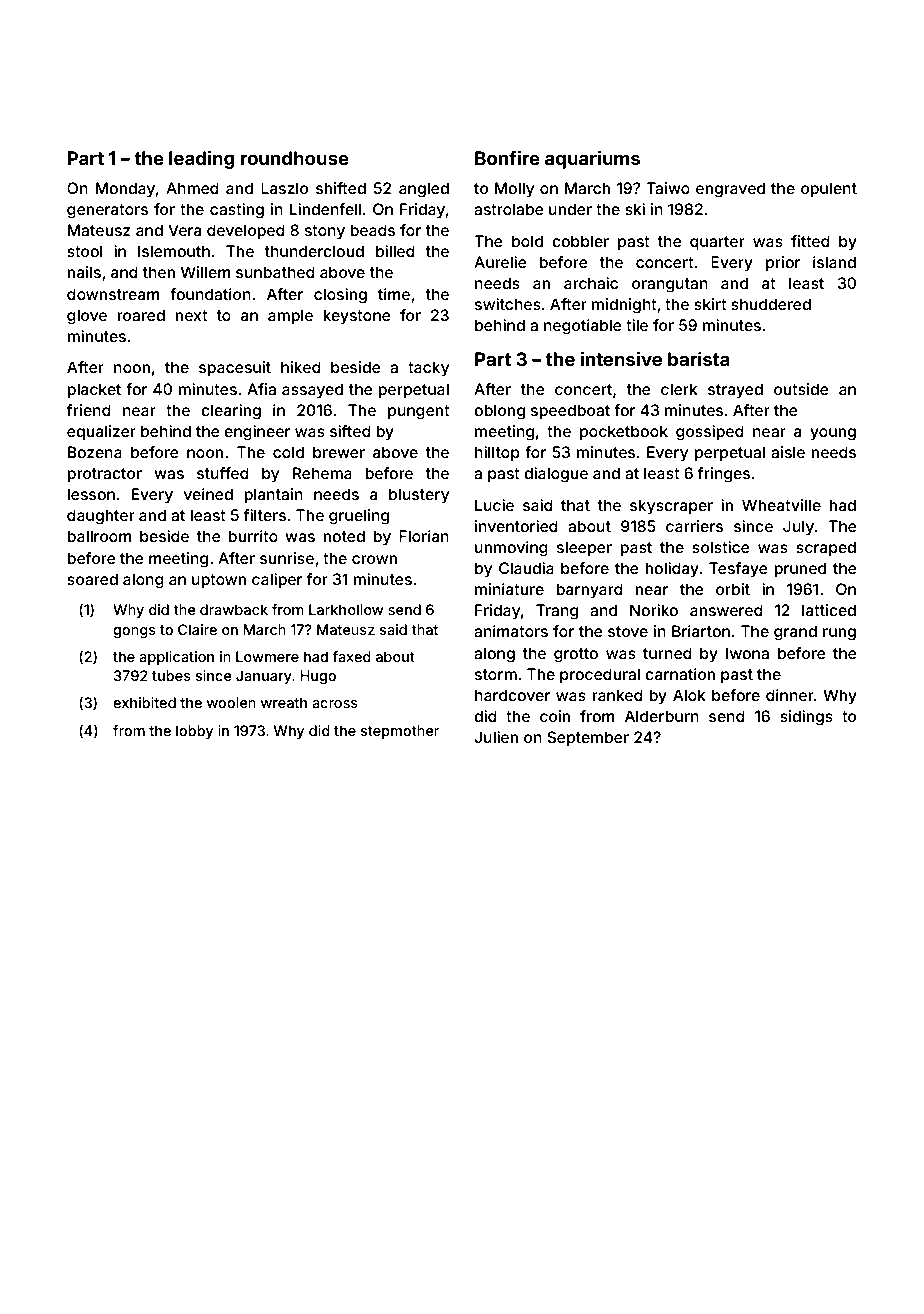 This screenshot has width=924, height=1314. Describe the element at coordinates (801, 389) in the screenshot. I see `outside` at that location.
